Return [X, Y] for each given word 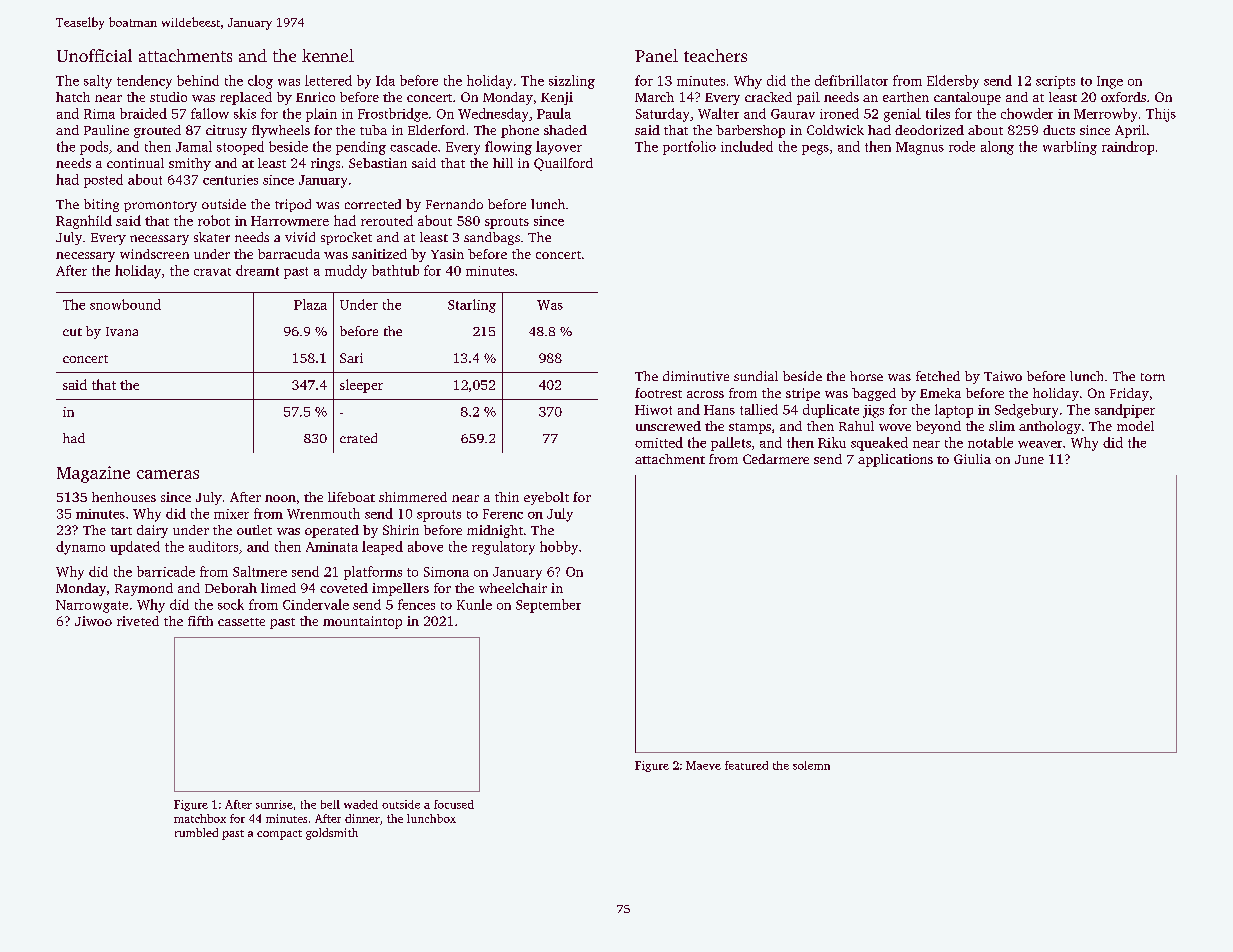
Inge [1110, 82]
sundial [756, 376]
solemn [811, 765]
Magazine [93, 474]
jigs [873, 411]
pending [361, 148]
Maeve [703, 765]
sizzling [572, 82]
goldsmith [332, 834]
